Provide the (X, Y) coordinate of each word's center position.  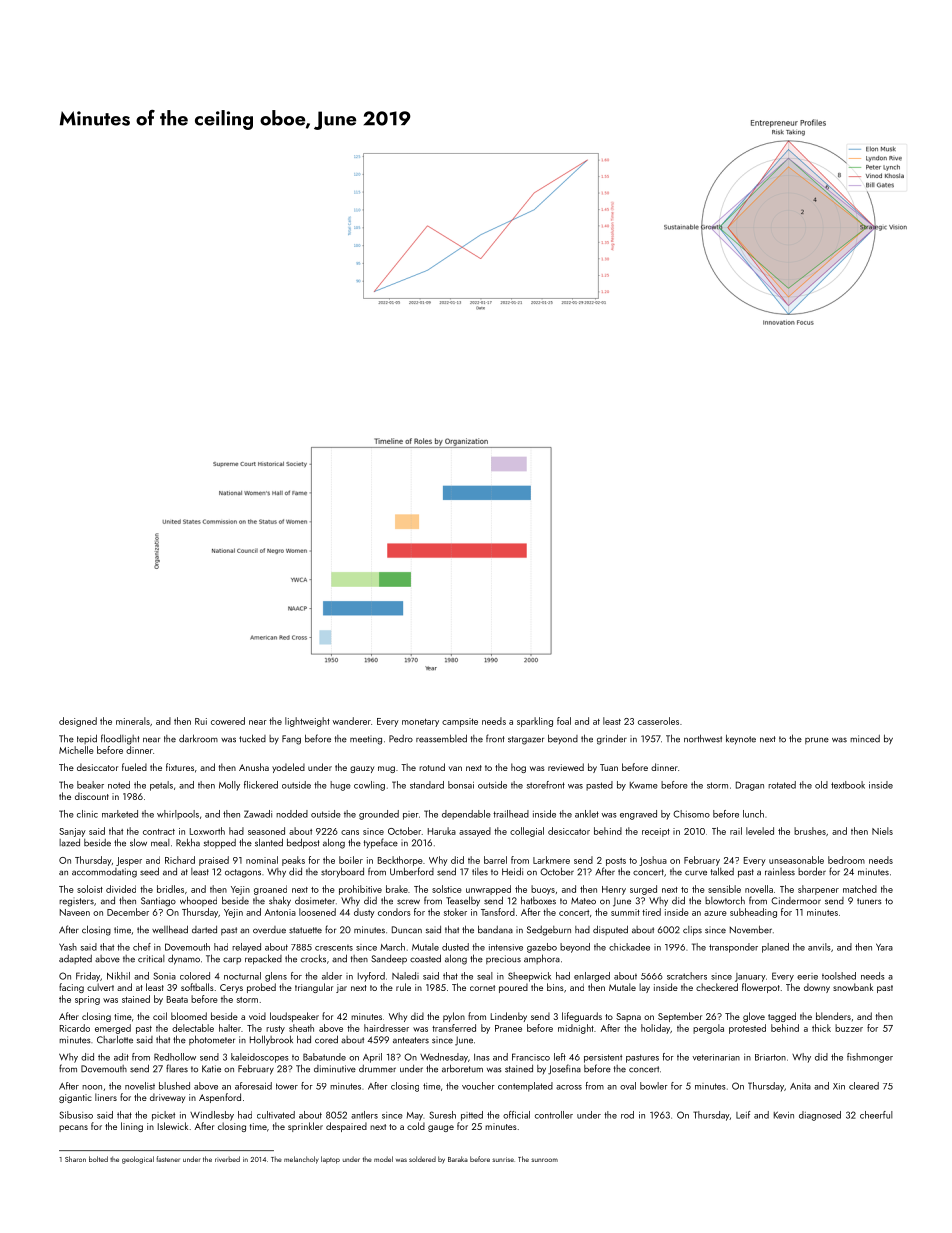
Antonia (280, 912)
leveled (760, 831)
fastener (168, 1159)
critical (151, 959)
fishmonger (870, 1058)
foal (564, 721)
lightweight (307, 722)
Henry (614, 890)
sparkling (535, 722)
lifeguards (582, 1017)
